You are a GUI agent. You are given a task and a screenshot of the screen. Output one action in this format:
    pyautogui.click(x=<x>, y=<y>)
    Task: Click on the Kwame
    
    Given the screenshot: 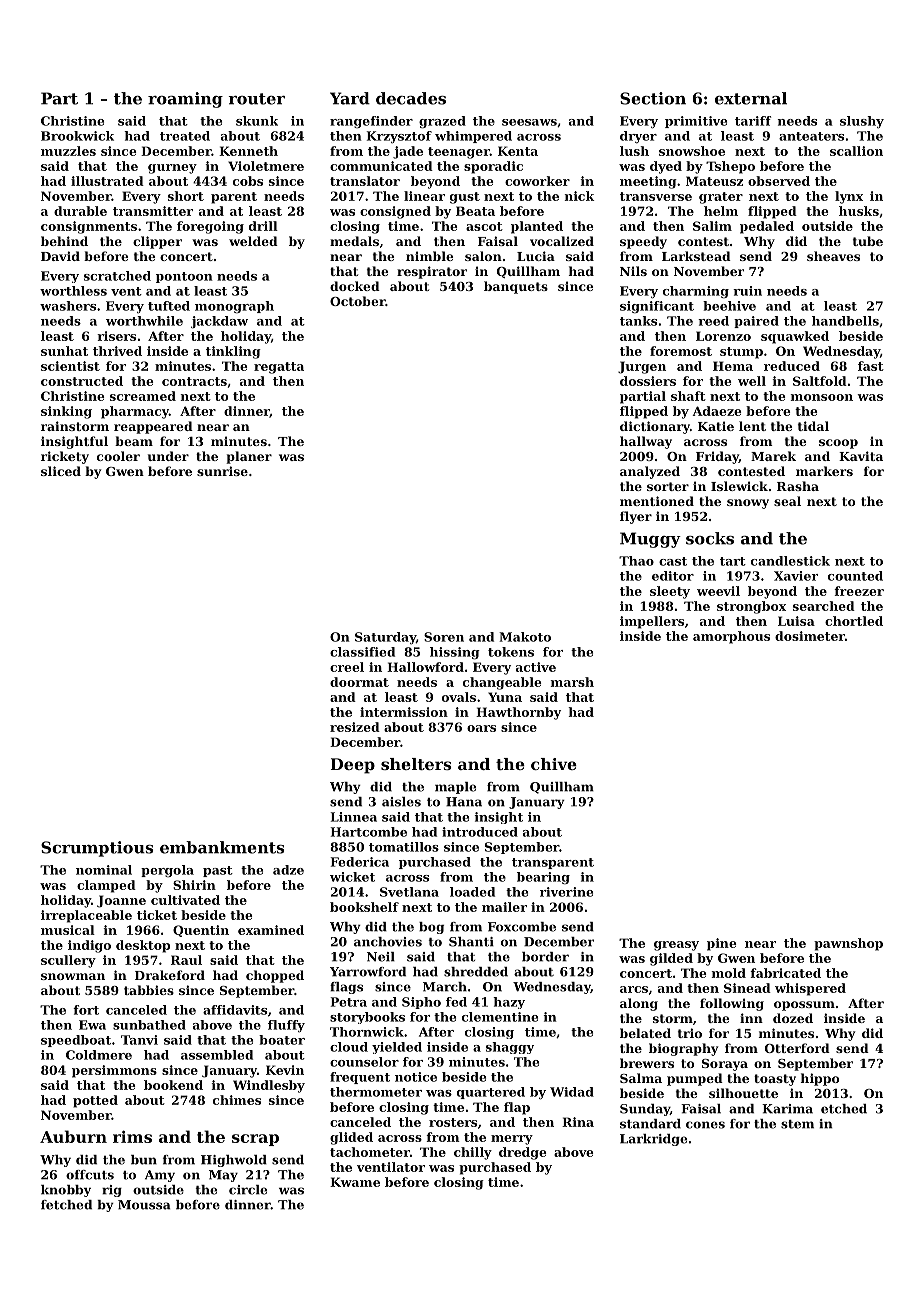 What is the action you would take?
    pyautogui.click(x=355, y=1182)
